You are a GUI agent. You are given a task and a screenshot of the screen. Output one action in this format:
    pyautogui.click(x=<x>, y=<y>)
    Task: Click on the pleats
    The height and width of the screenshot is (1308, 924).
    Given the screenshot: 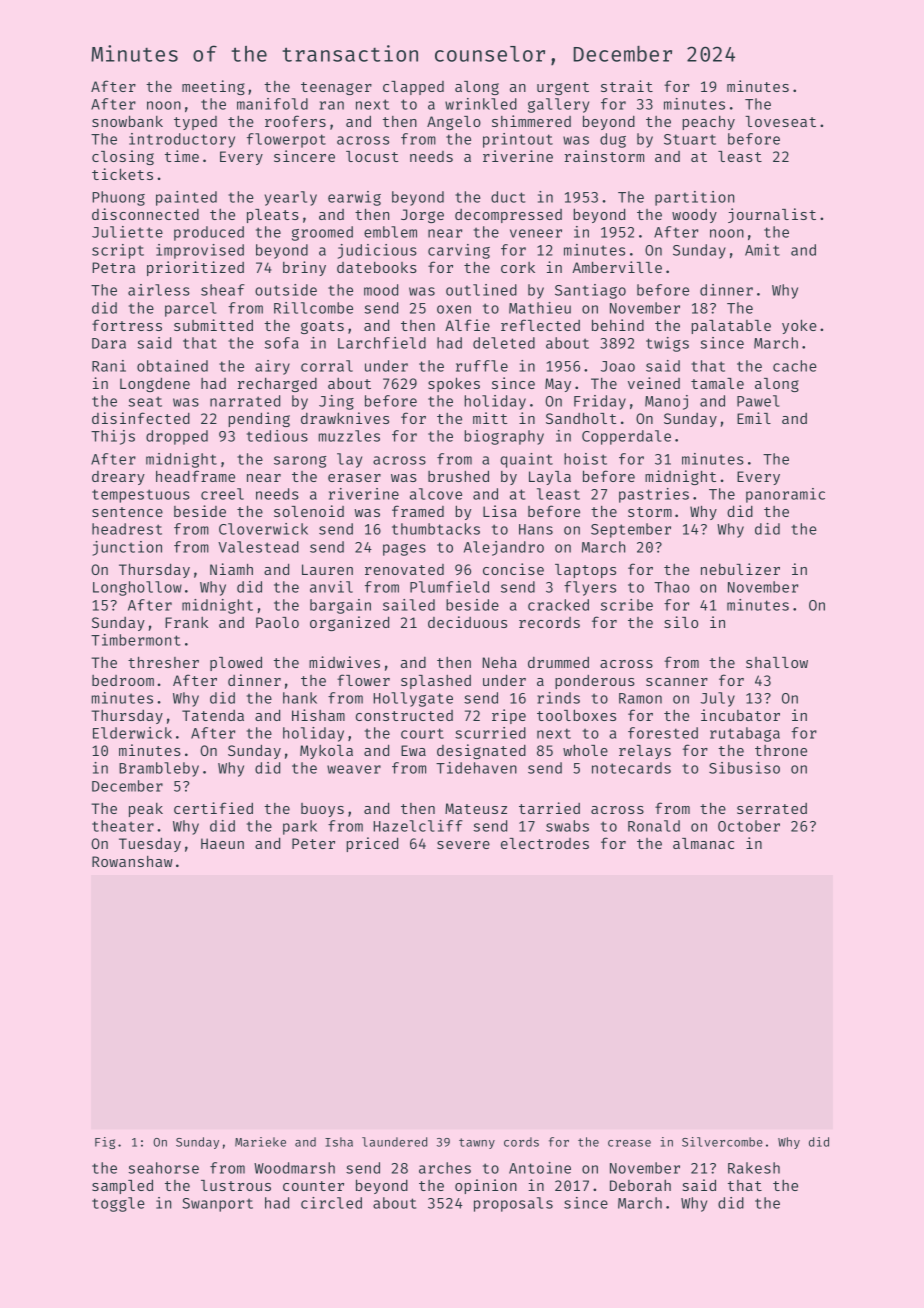 What is the action you would take?
    pyautogui.click(x=273, y=216)
